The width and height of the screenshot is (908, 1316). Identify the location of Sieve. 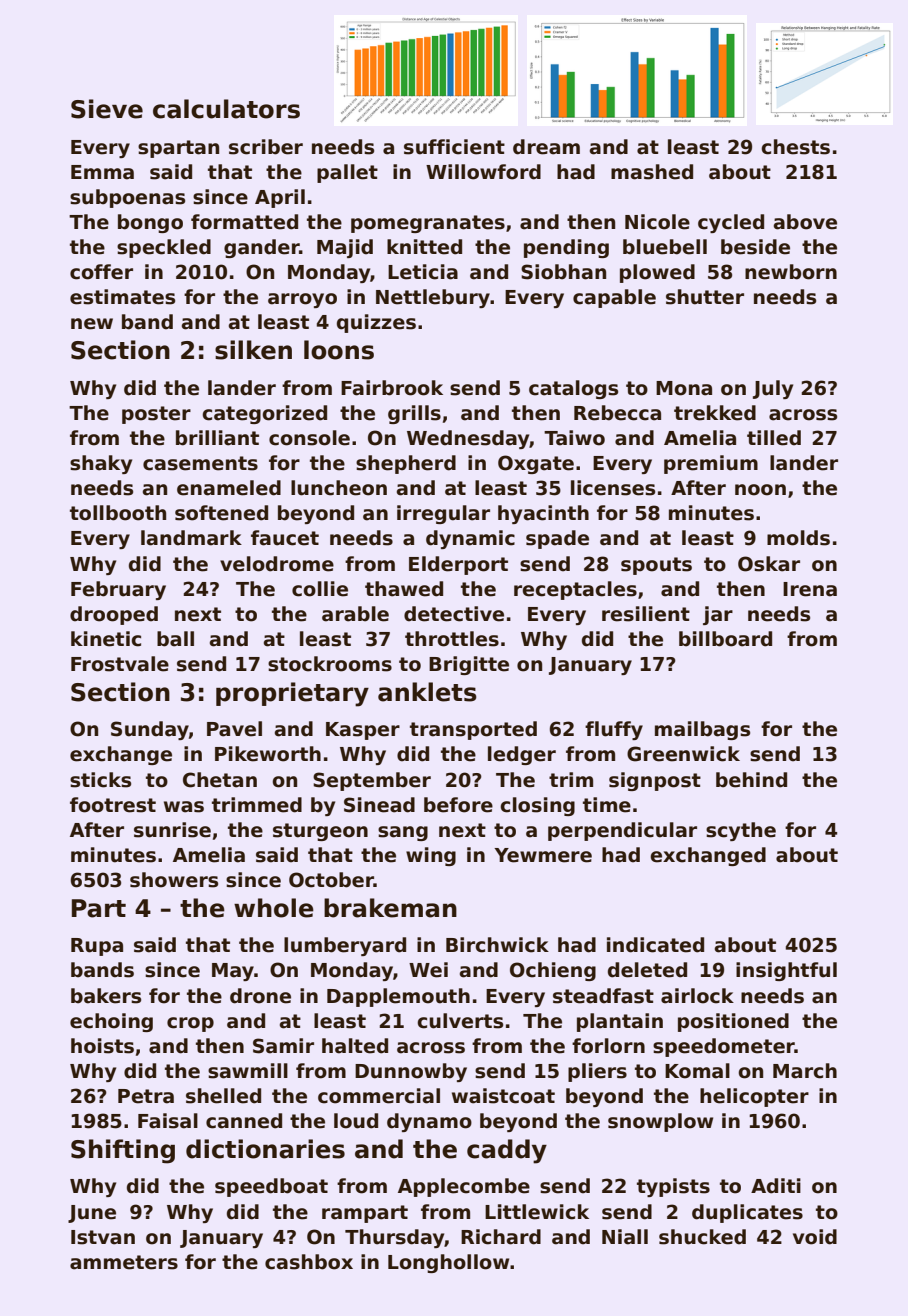
(107, 109).
